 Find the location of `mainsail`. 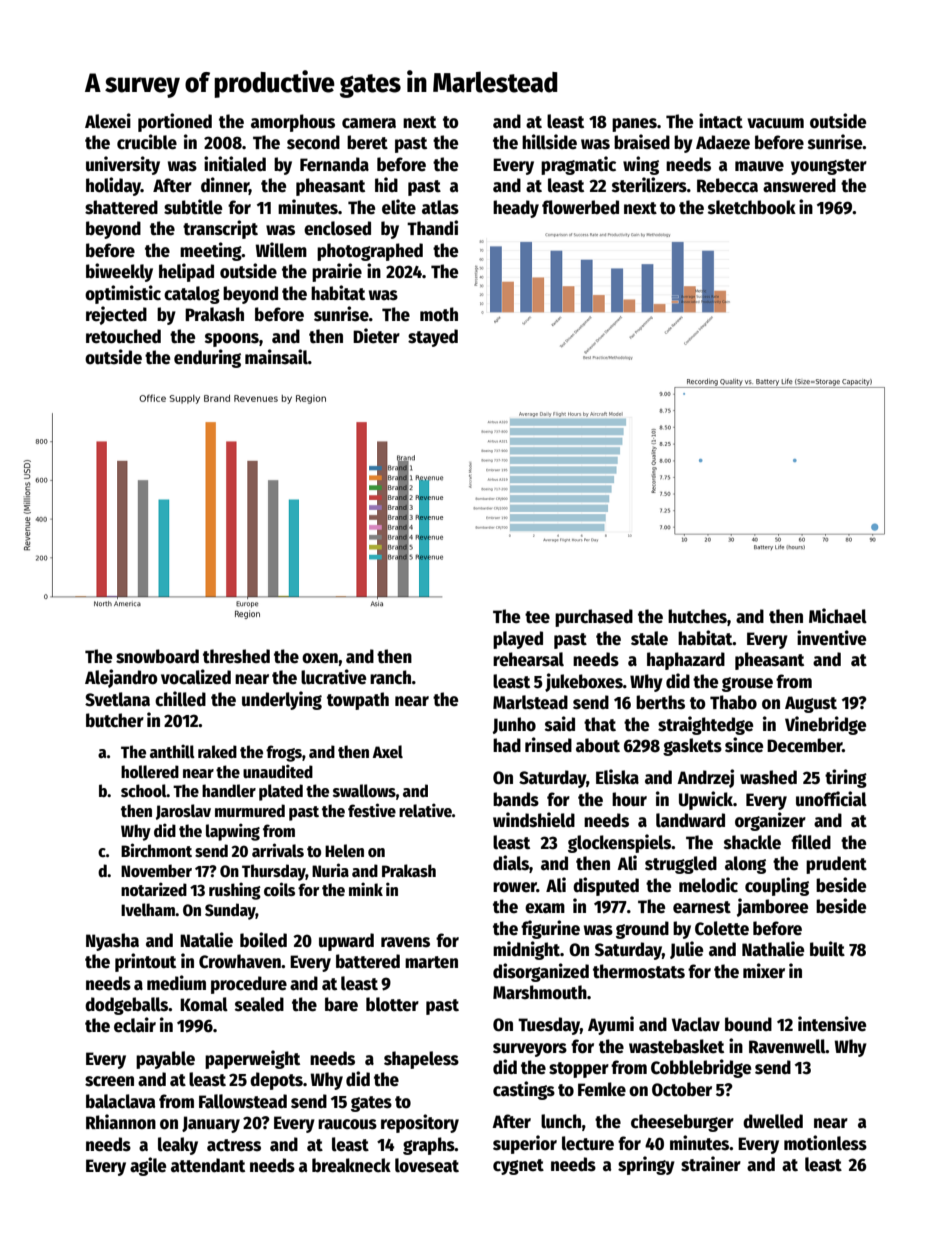

mainsail is located at coordinates (276, 357).
